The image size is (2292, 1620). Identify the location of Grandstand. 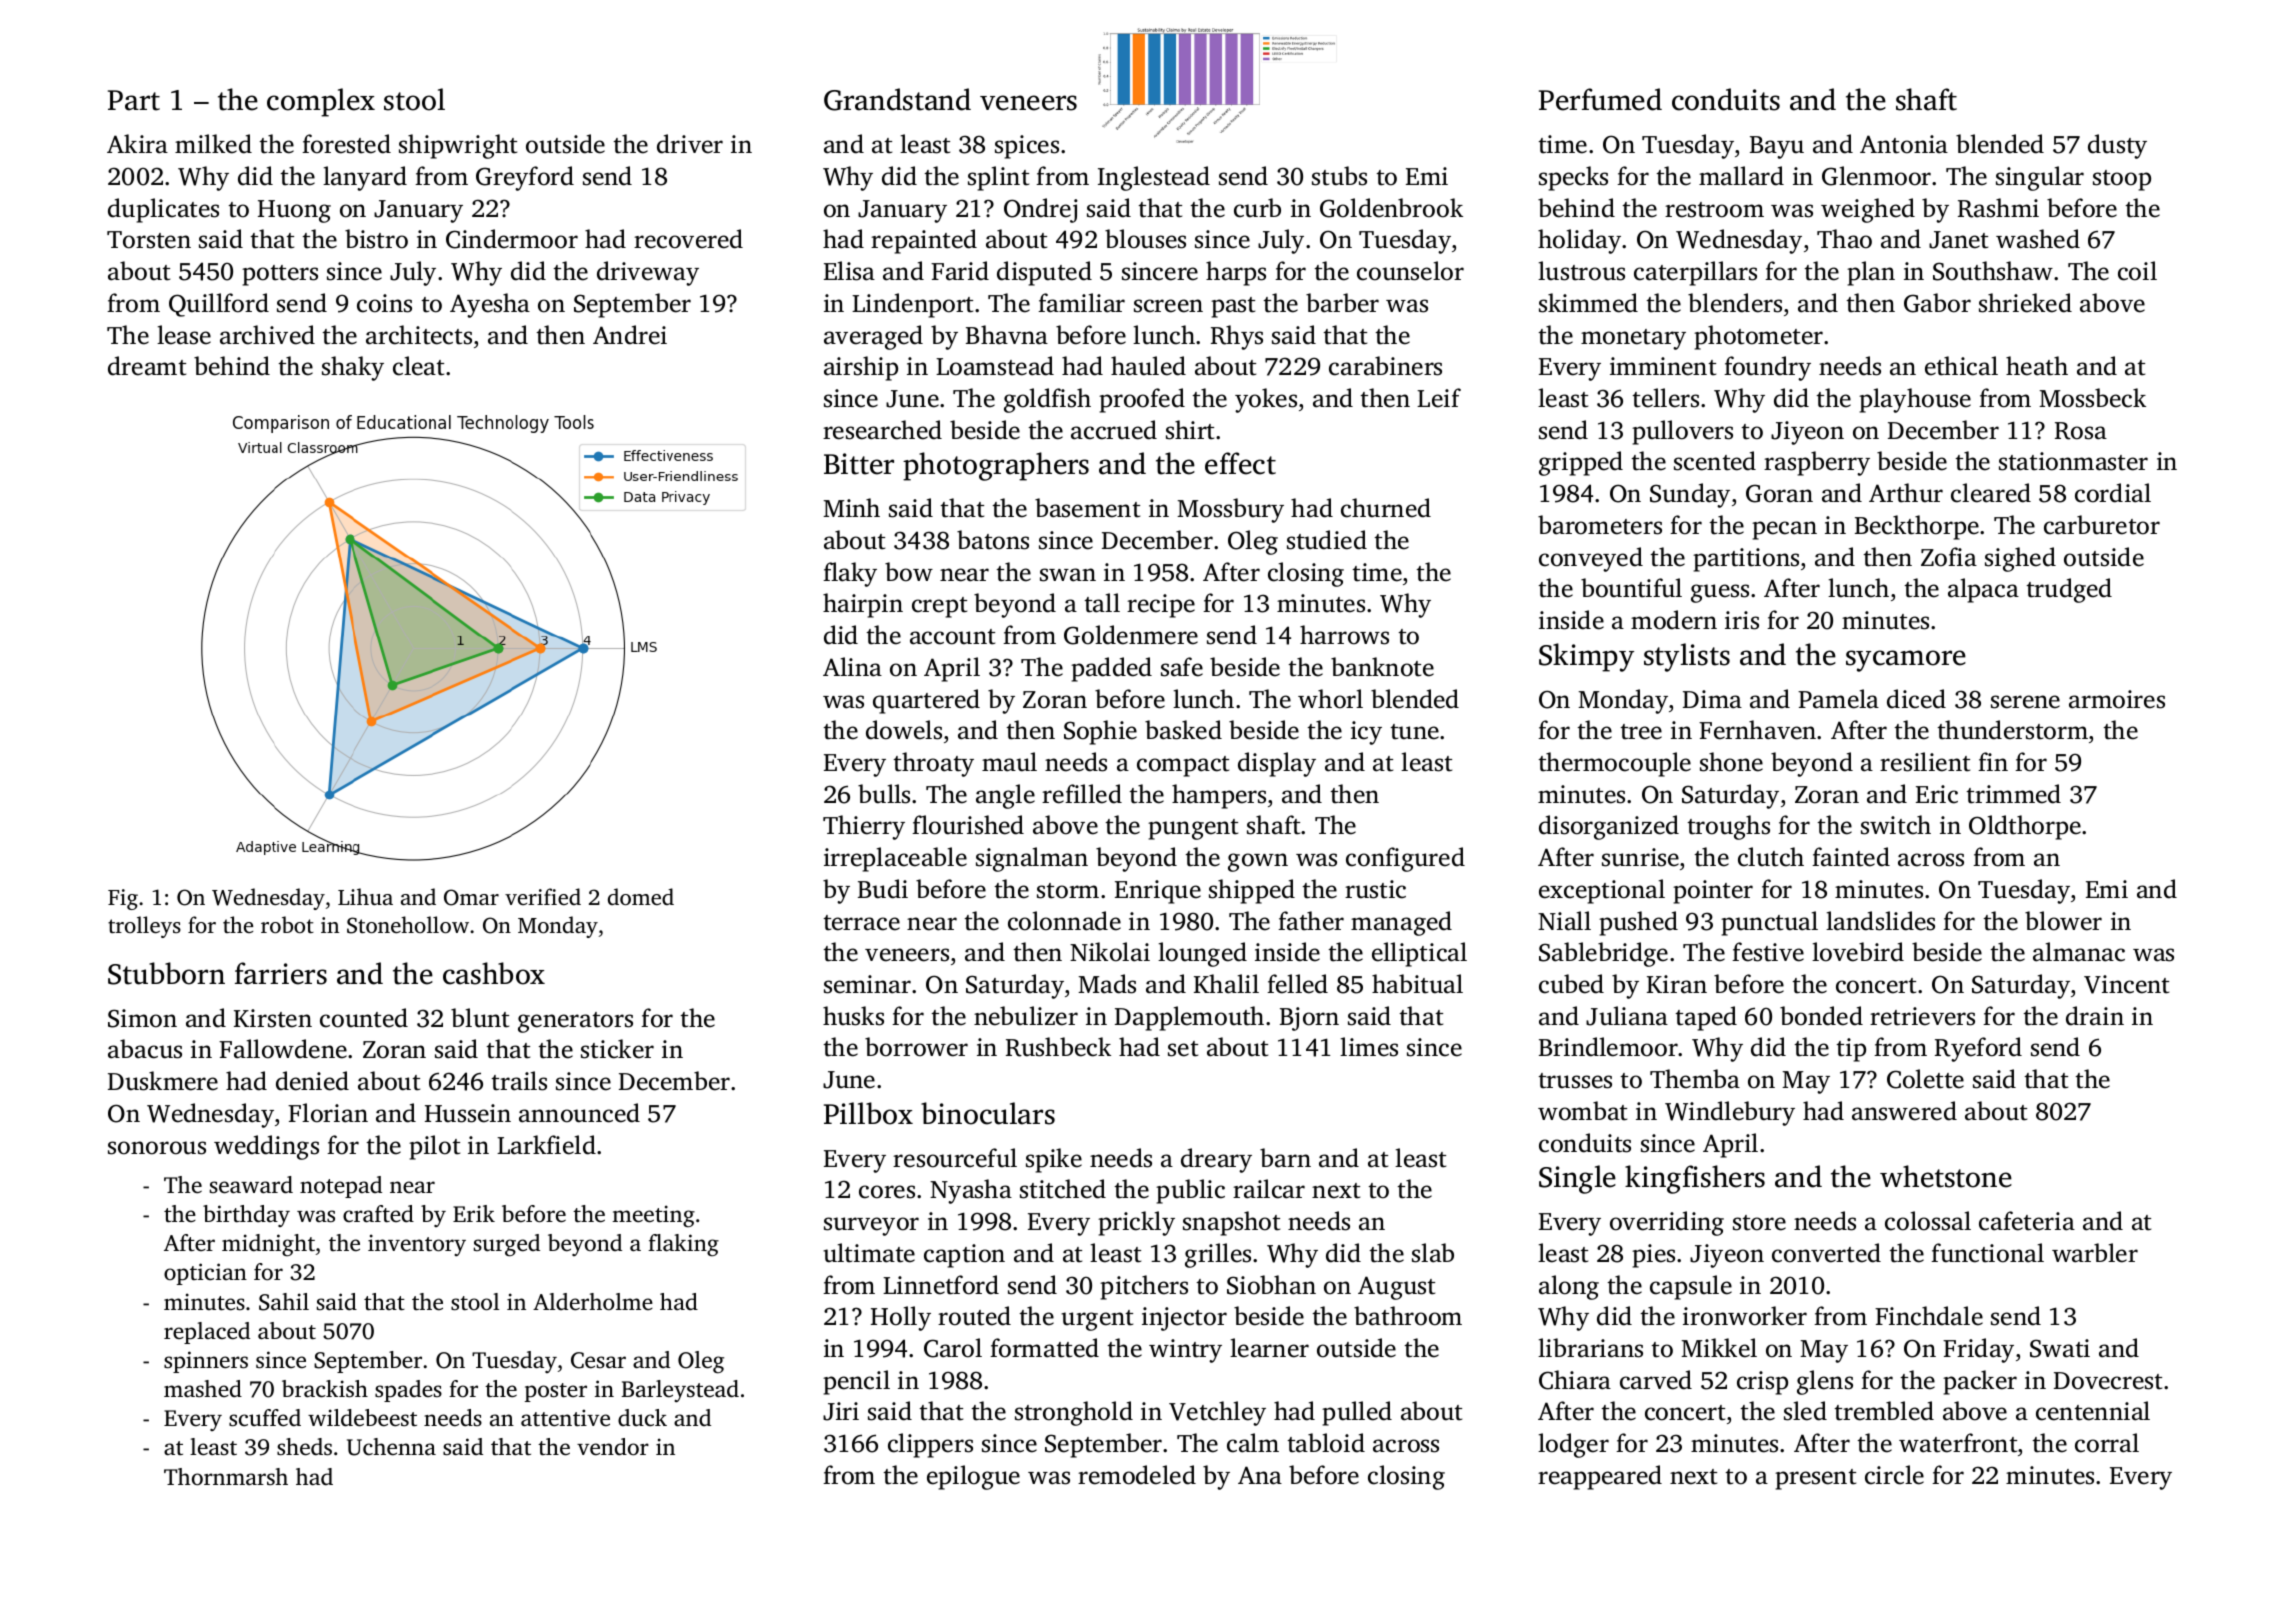
(897, 99).
